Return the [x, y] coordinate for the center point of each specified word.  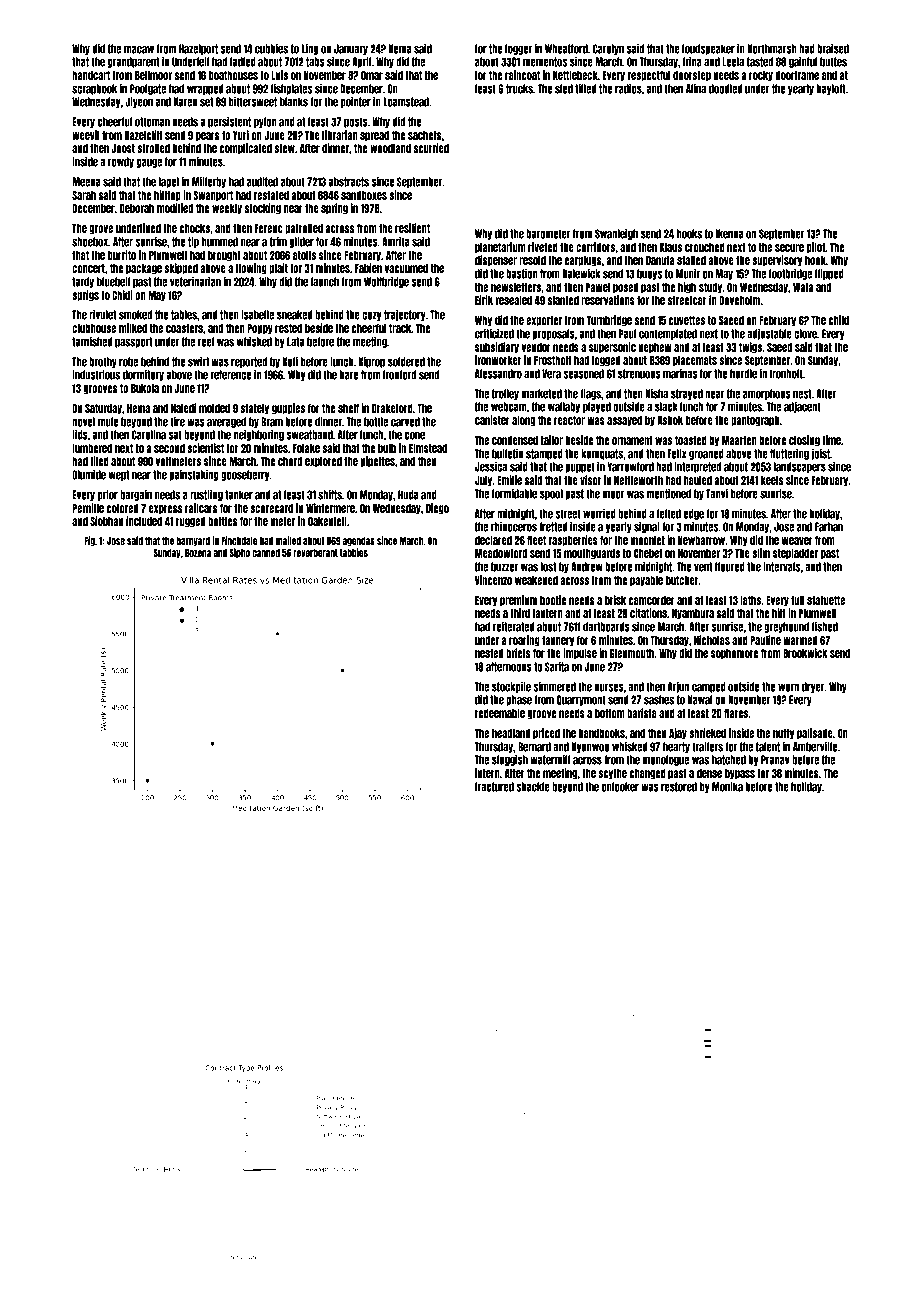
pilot [816, 248]
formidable [514, 494]
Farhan [829, 527]
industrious [96, 375]
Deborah [137, 208]
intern [487, 773]
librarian [340, 135]
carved [405, 422]
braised [833, 49]
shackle [533, 787]
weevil [86, 135]
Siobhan [107, 521]
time [831, 440]
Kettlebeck [575, 75]
